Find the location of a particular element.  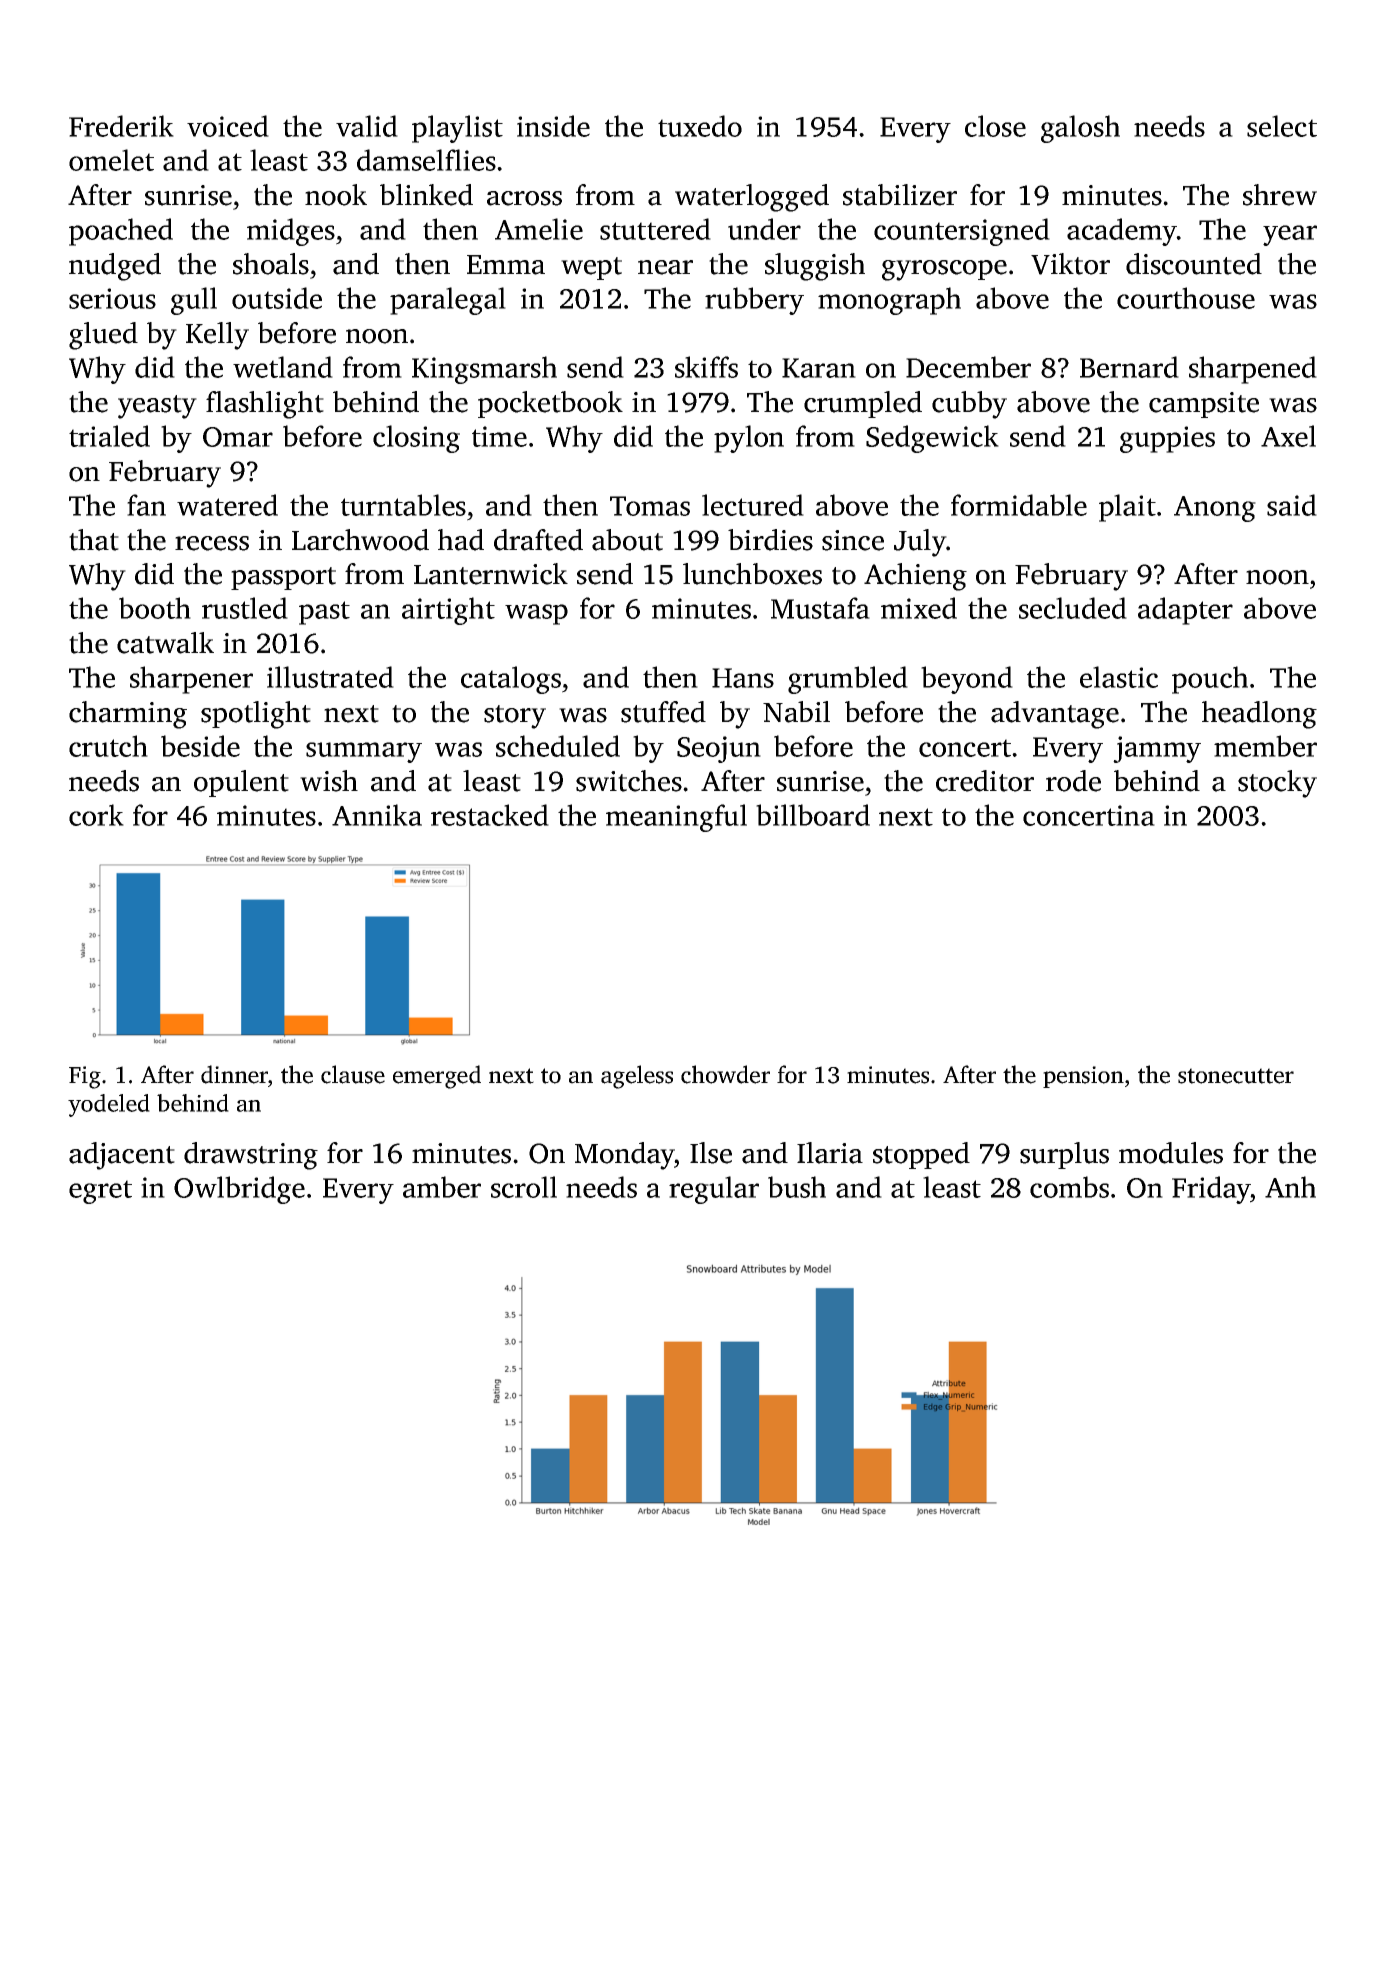

cork is located at coordinates (96, 815).
